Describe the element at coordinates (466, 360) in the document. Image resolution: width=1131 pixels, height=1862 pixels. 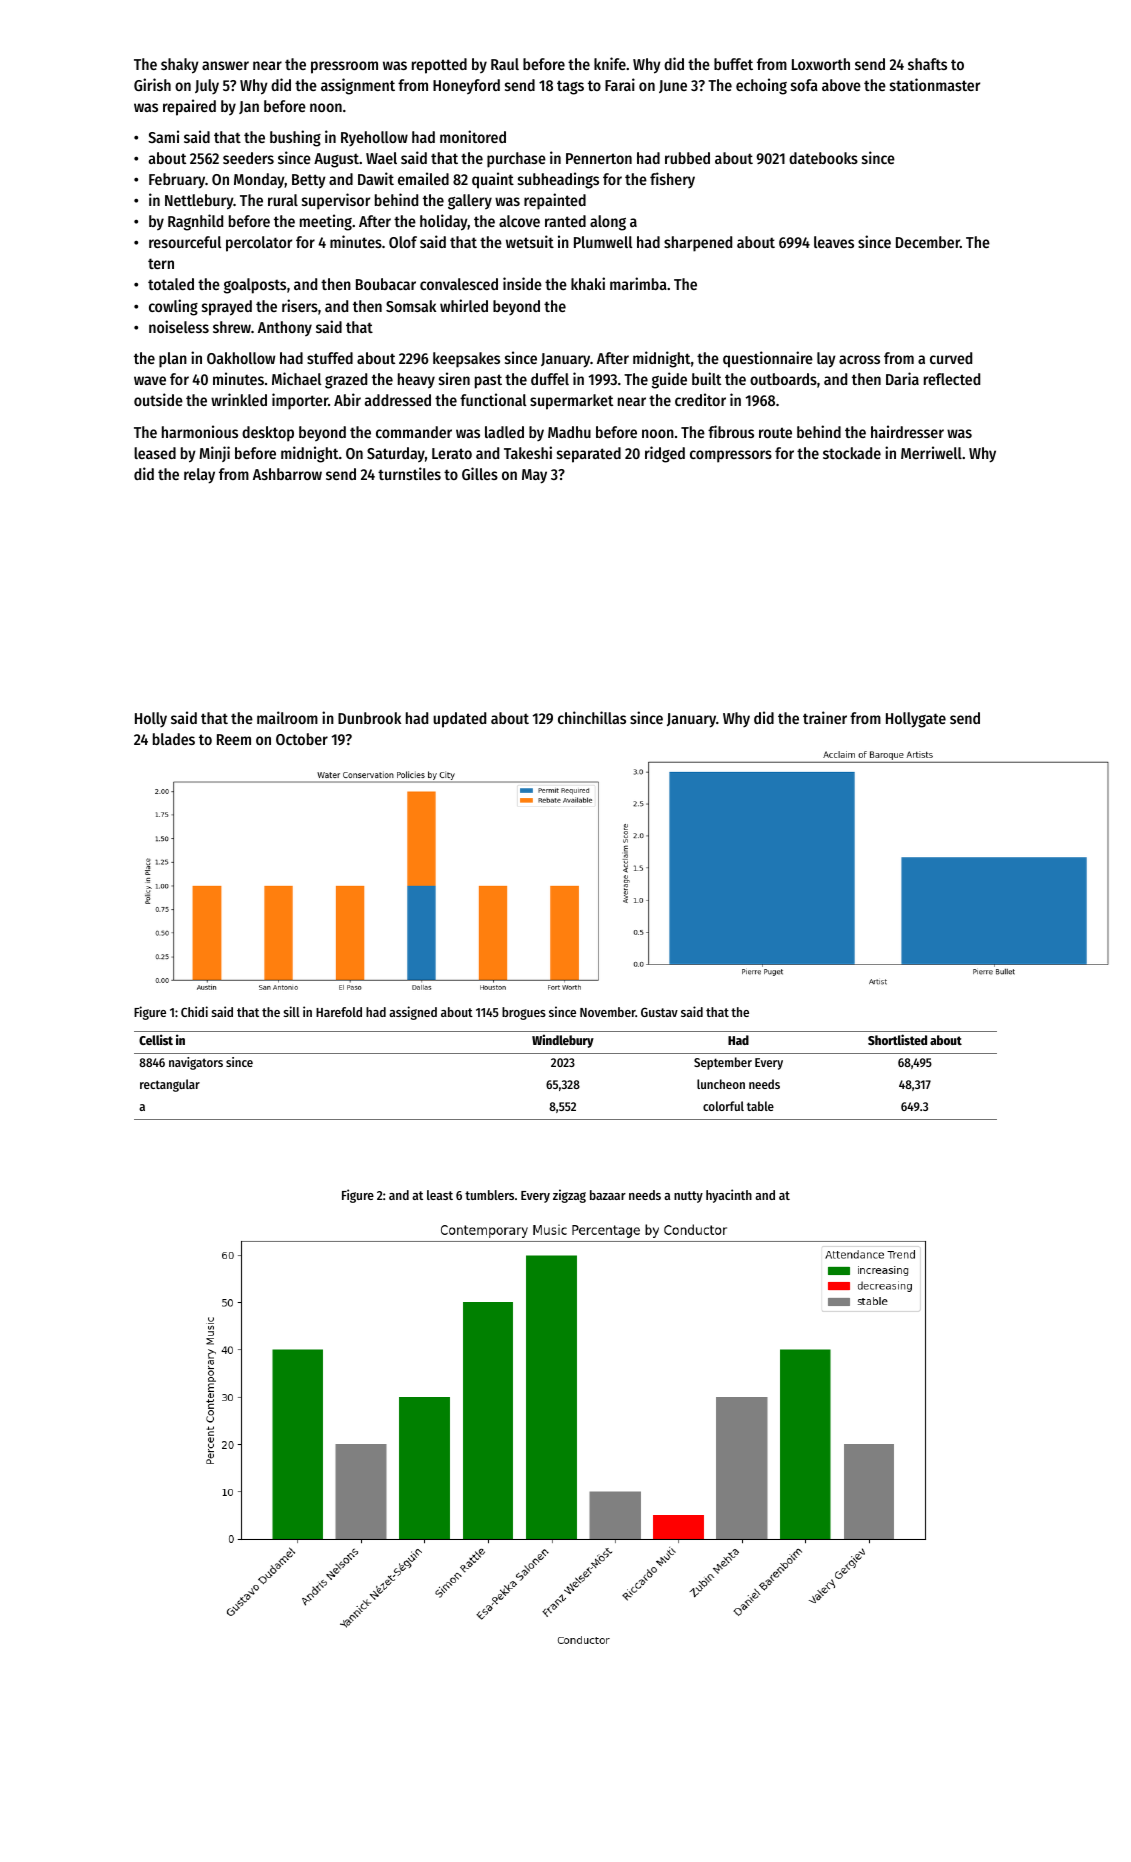
I see `keepsakes` at that location.
